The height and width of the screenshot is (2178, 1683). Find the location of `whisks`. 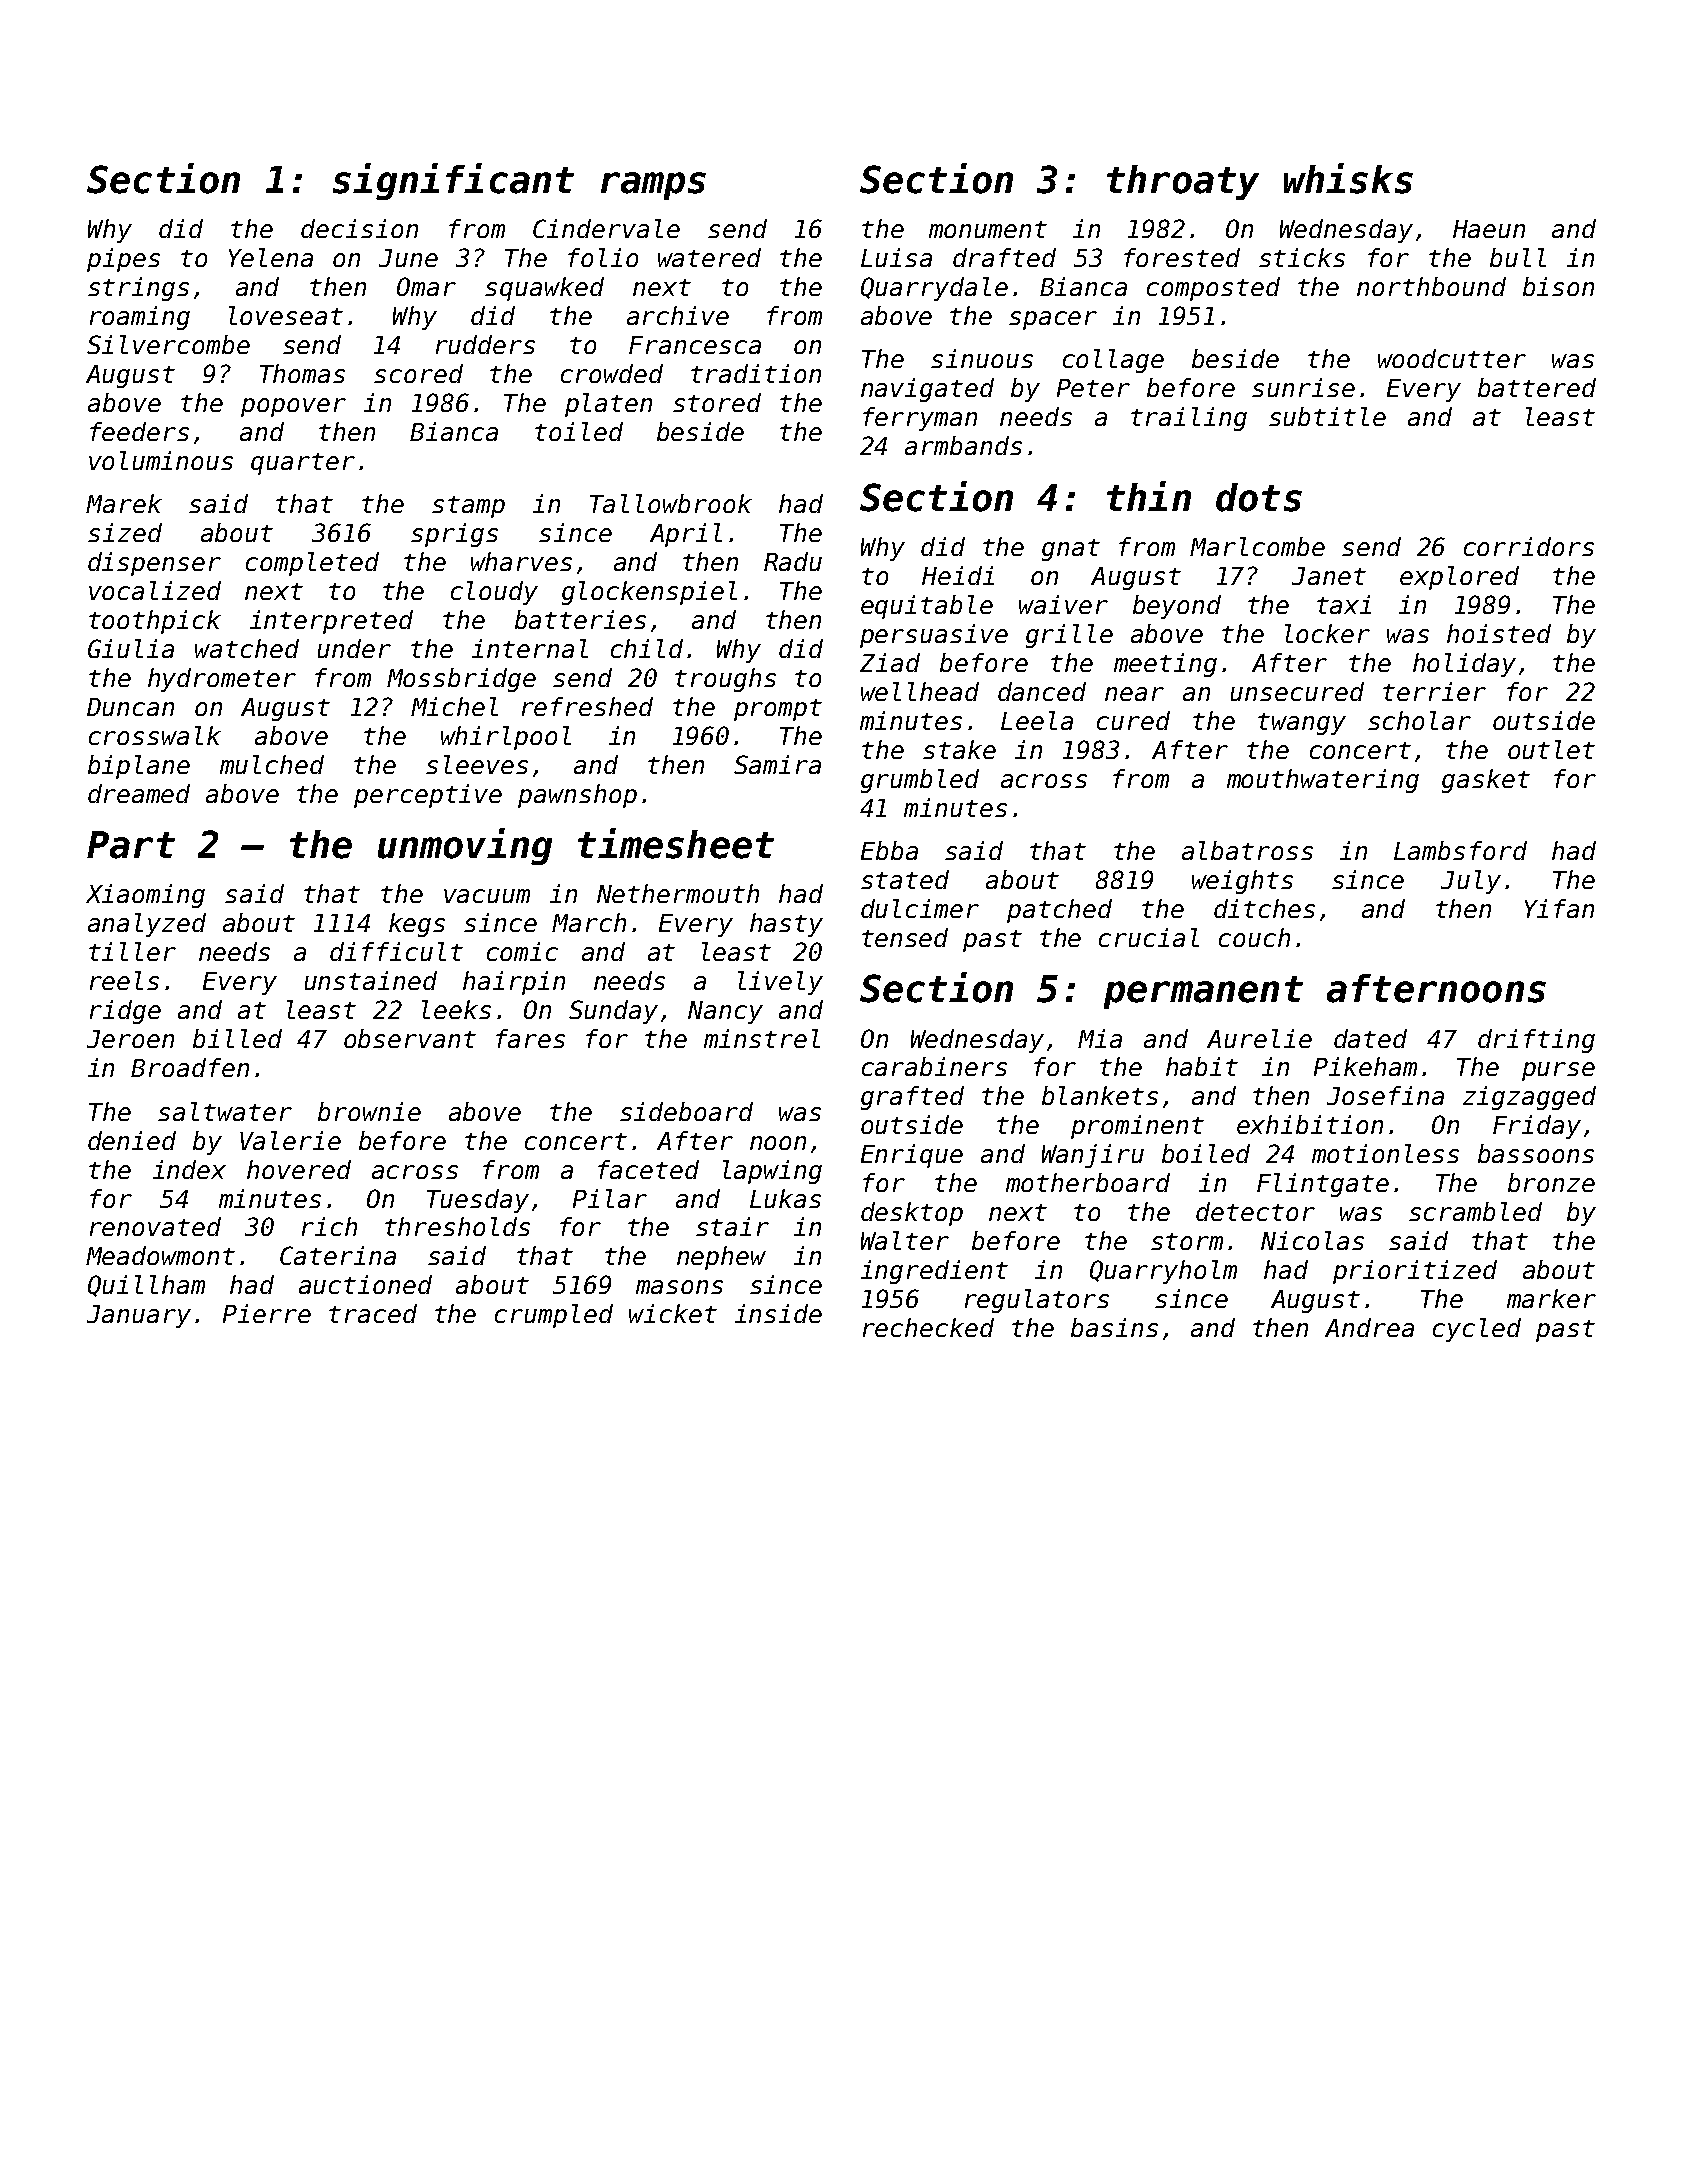

whisks is located at coordinates (1348, 178).
